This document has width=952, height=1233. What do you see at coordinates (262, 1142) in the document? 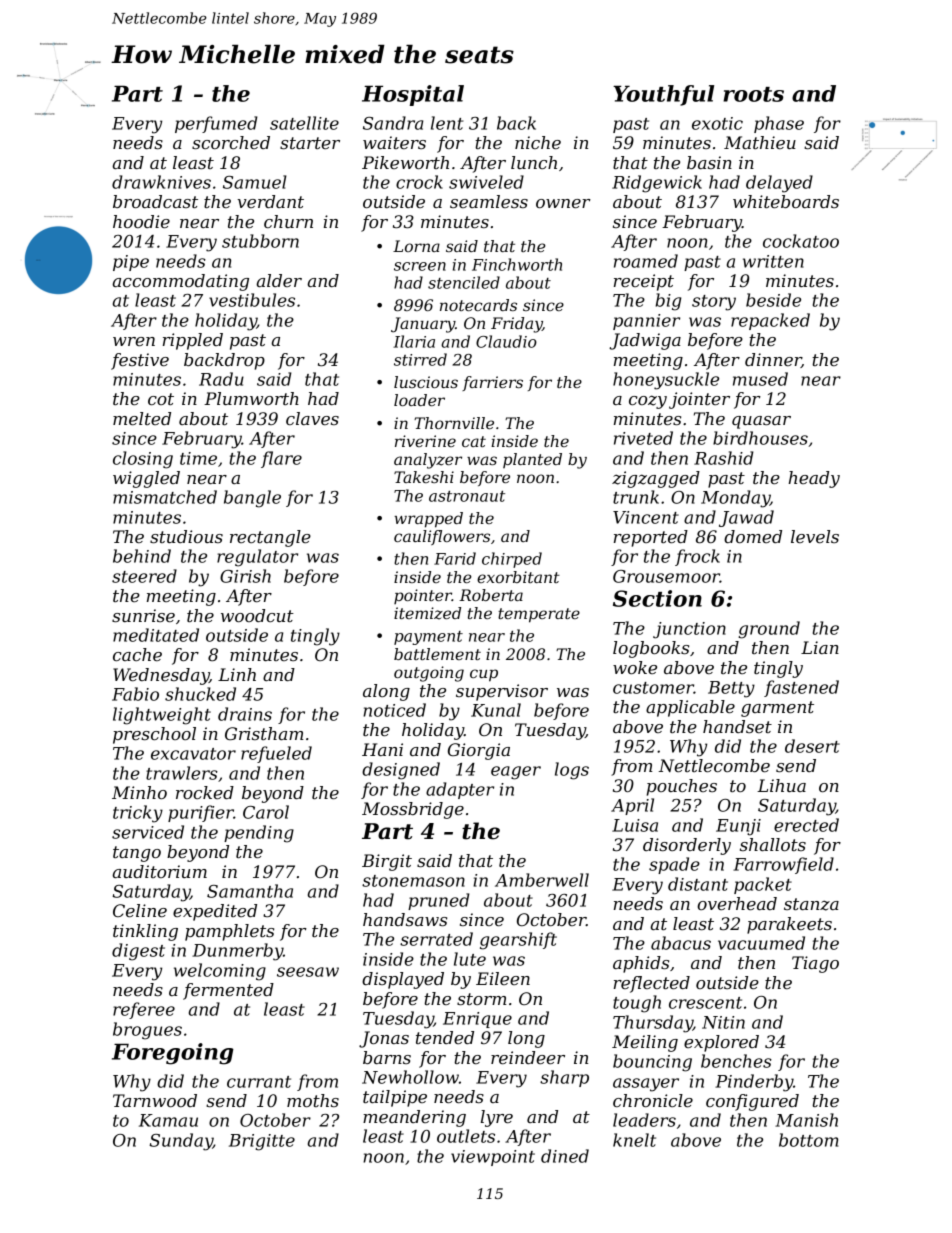
I see `Brigitte` at bounding box center [262, 1142].
